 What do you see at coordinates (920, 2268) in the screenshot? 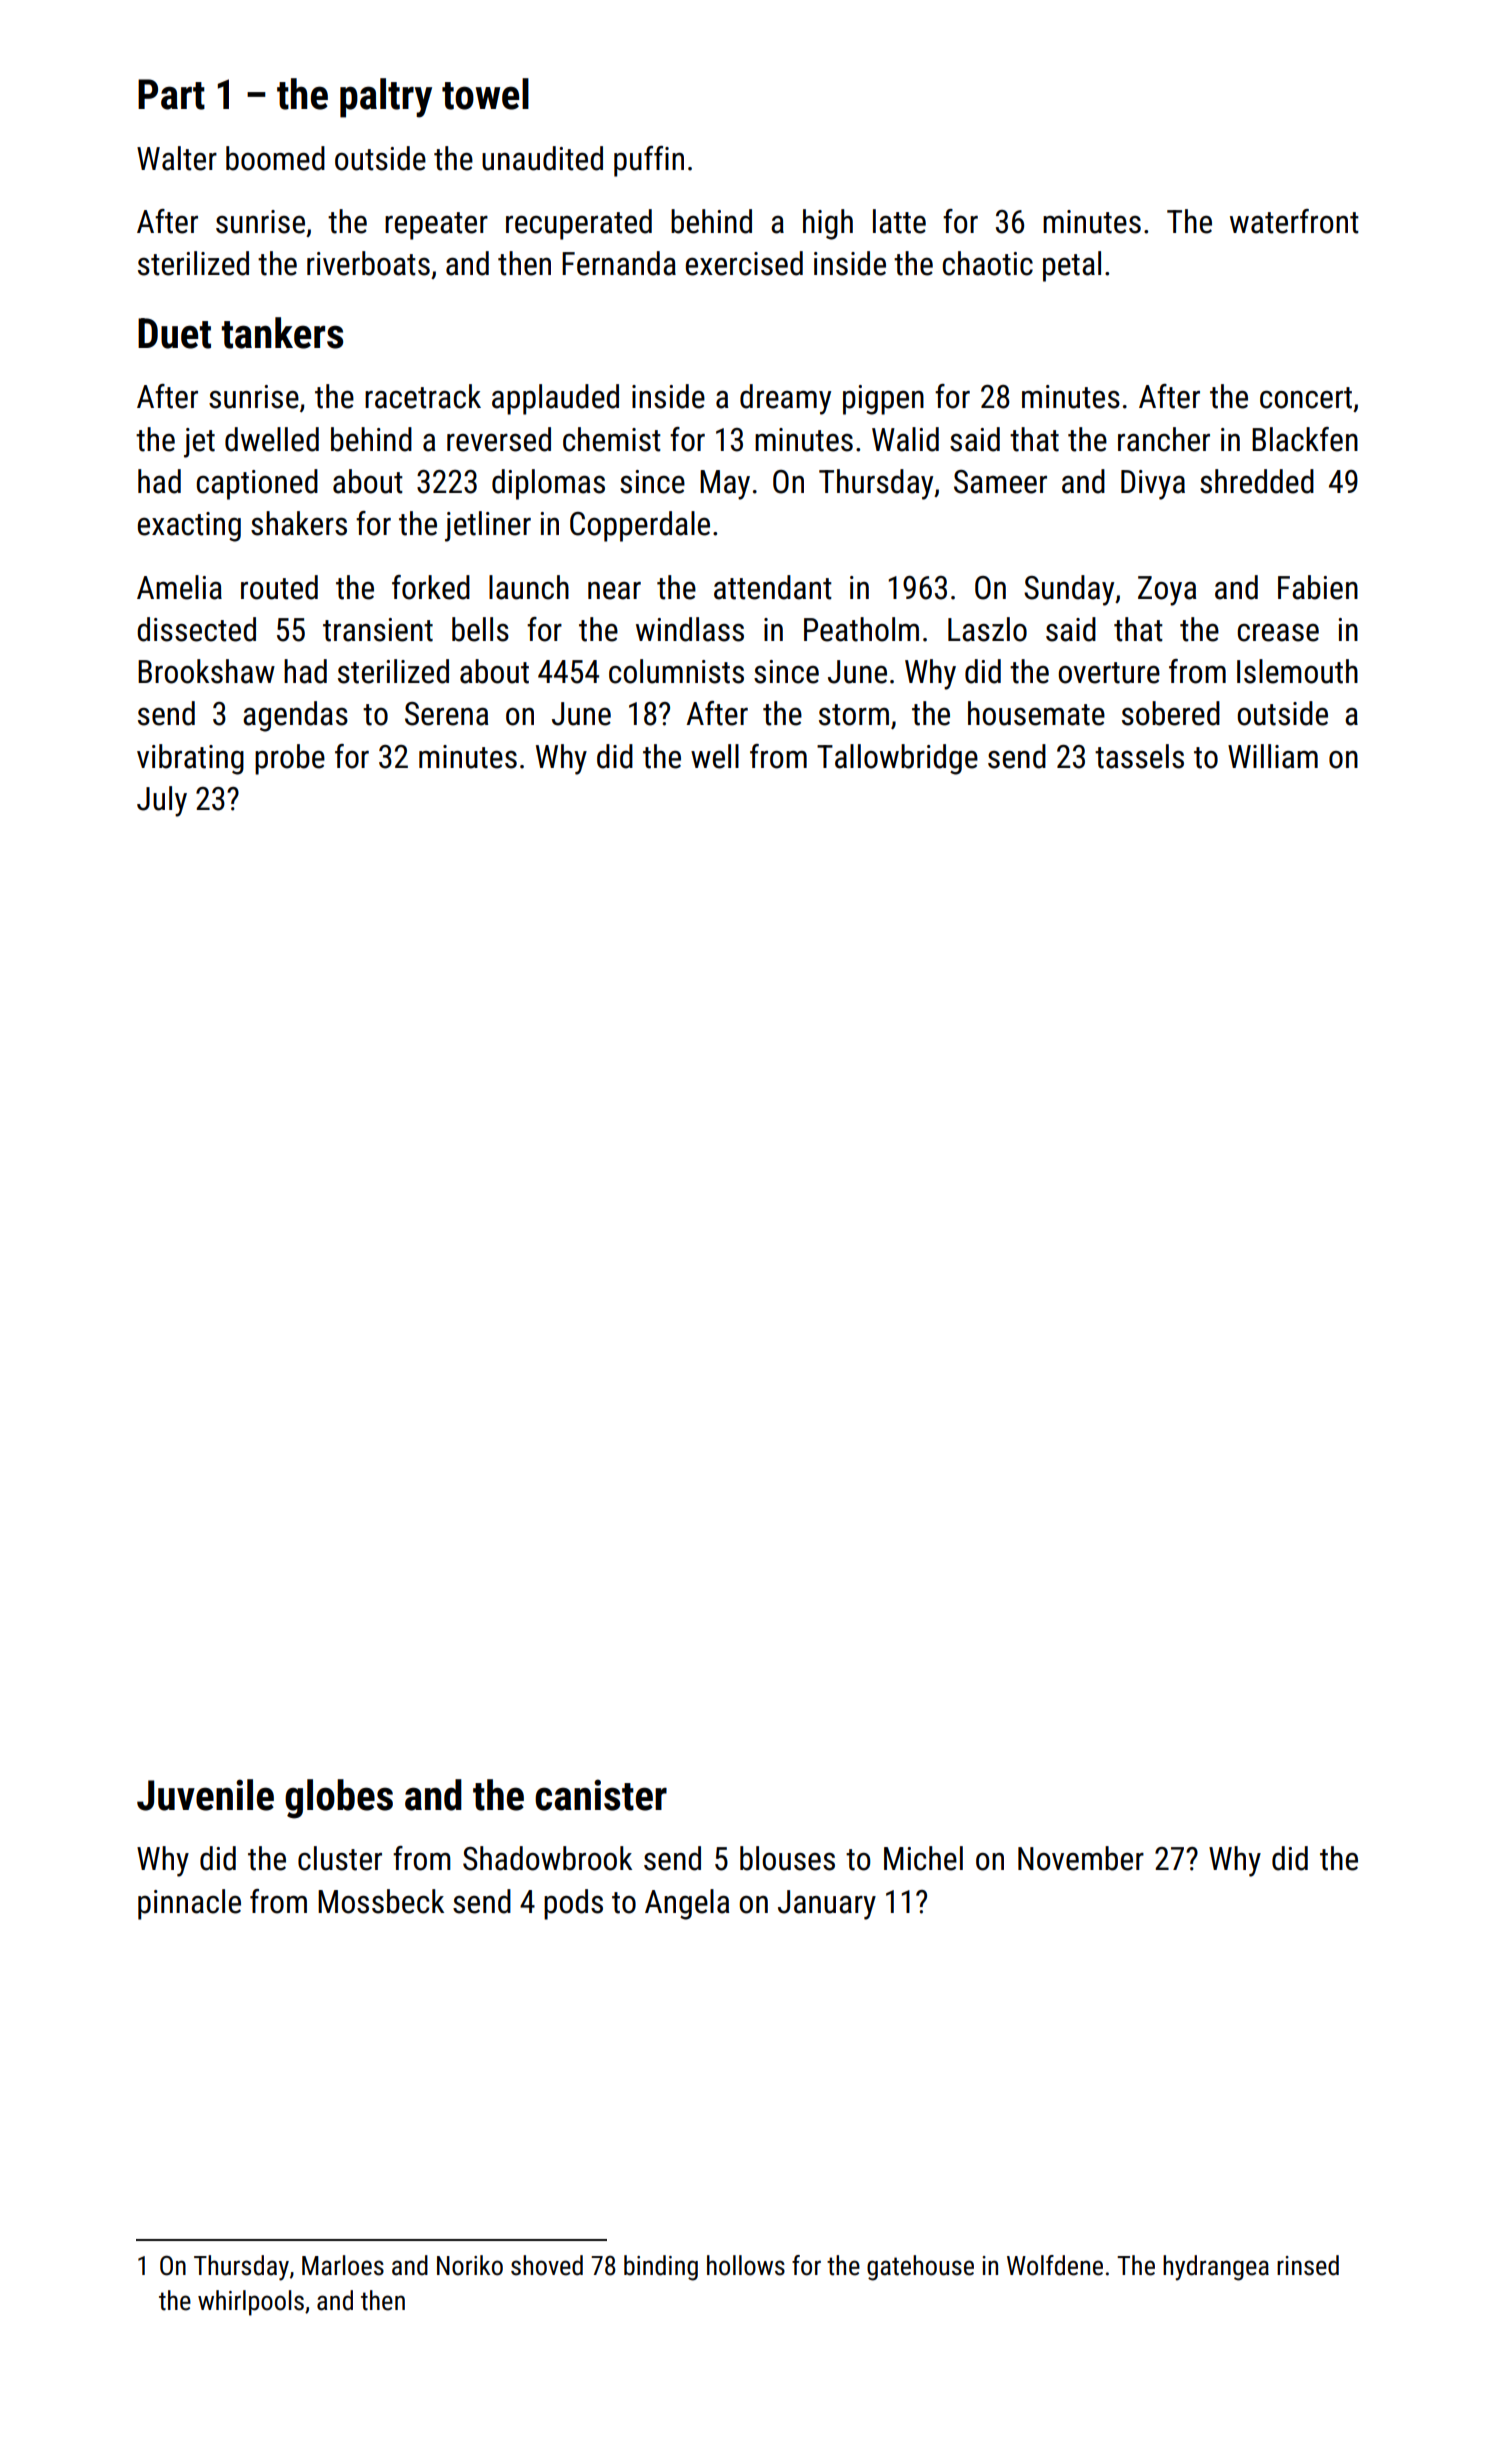
I see `gatehouse` at bounding box center [920, 2268].
